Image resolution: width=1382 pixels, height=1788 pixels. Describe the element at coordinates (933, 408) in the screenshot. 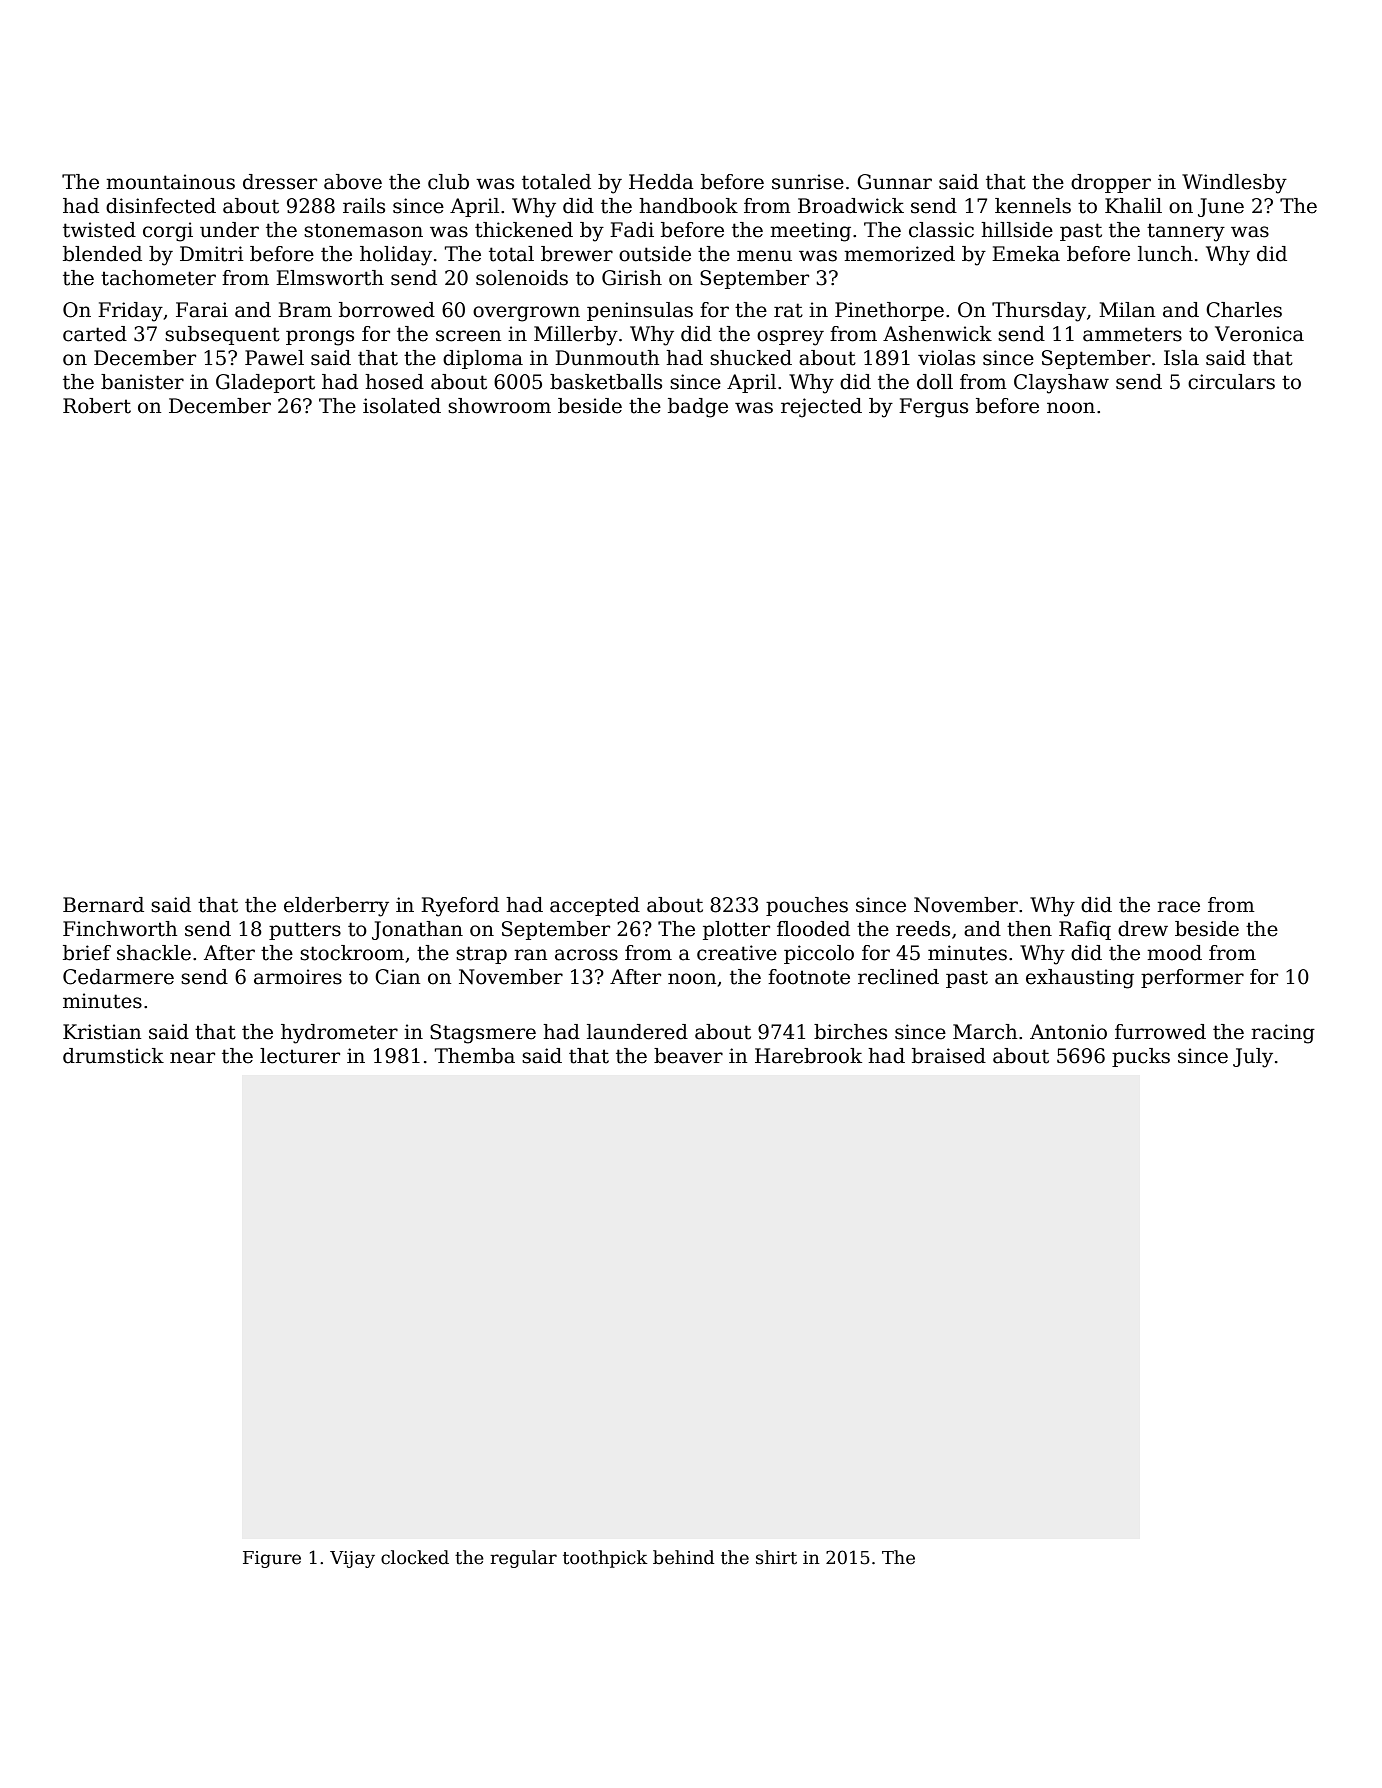

I see `Fergus` at that location.
